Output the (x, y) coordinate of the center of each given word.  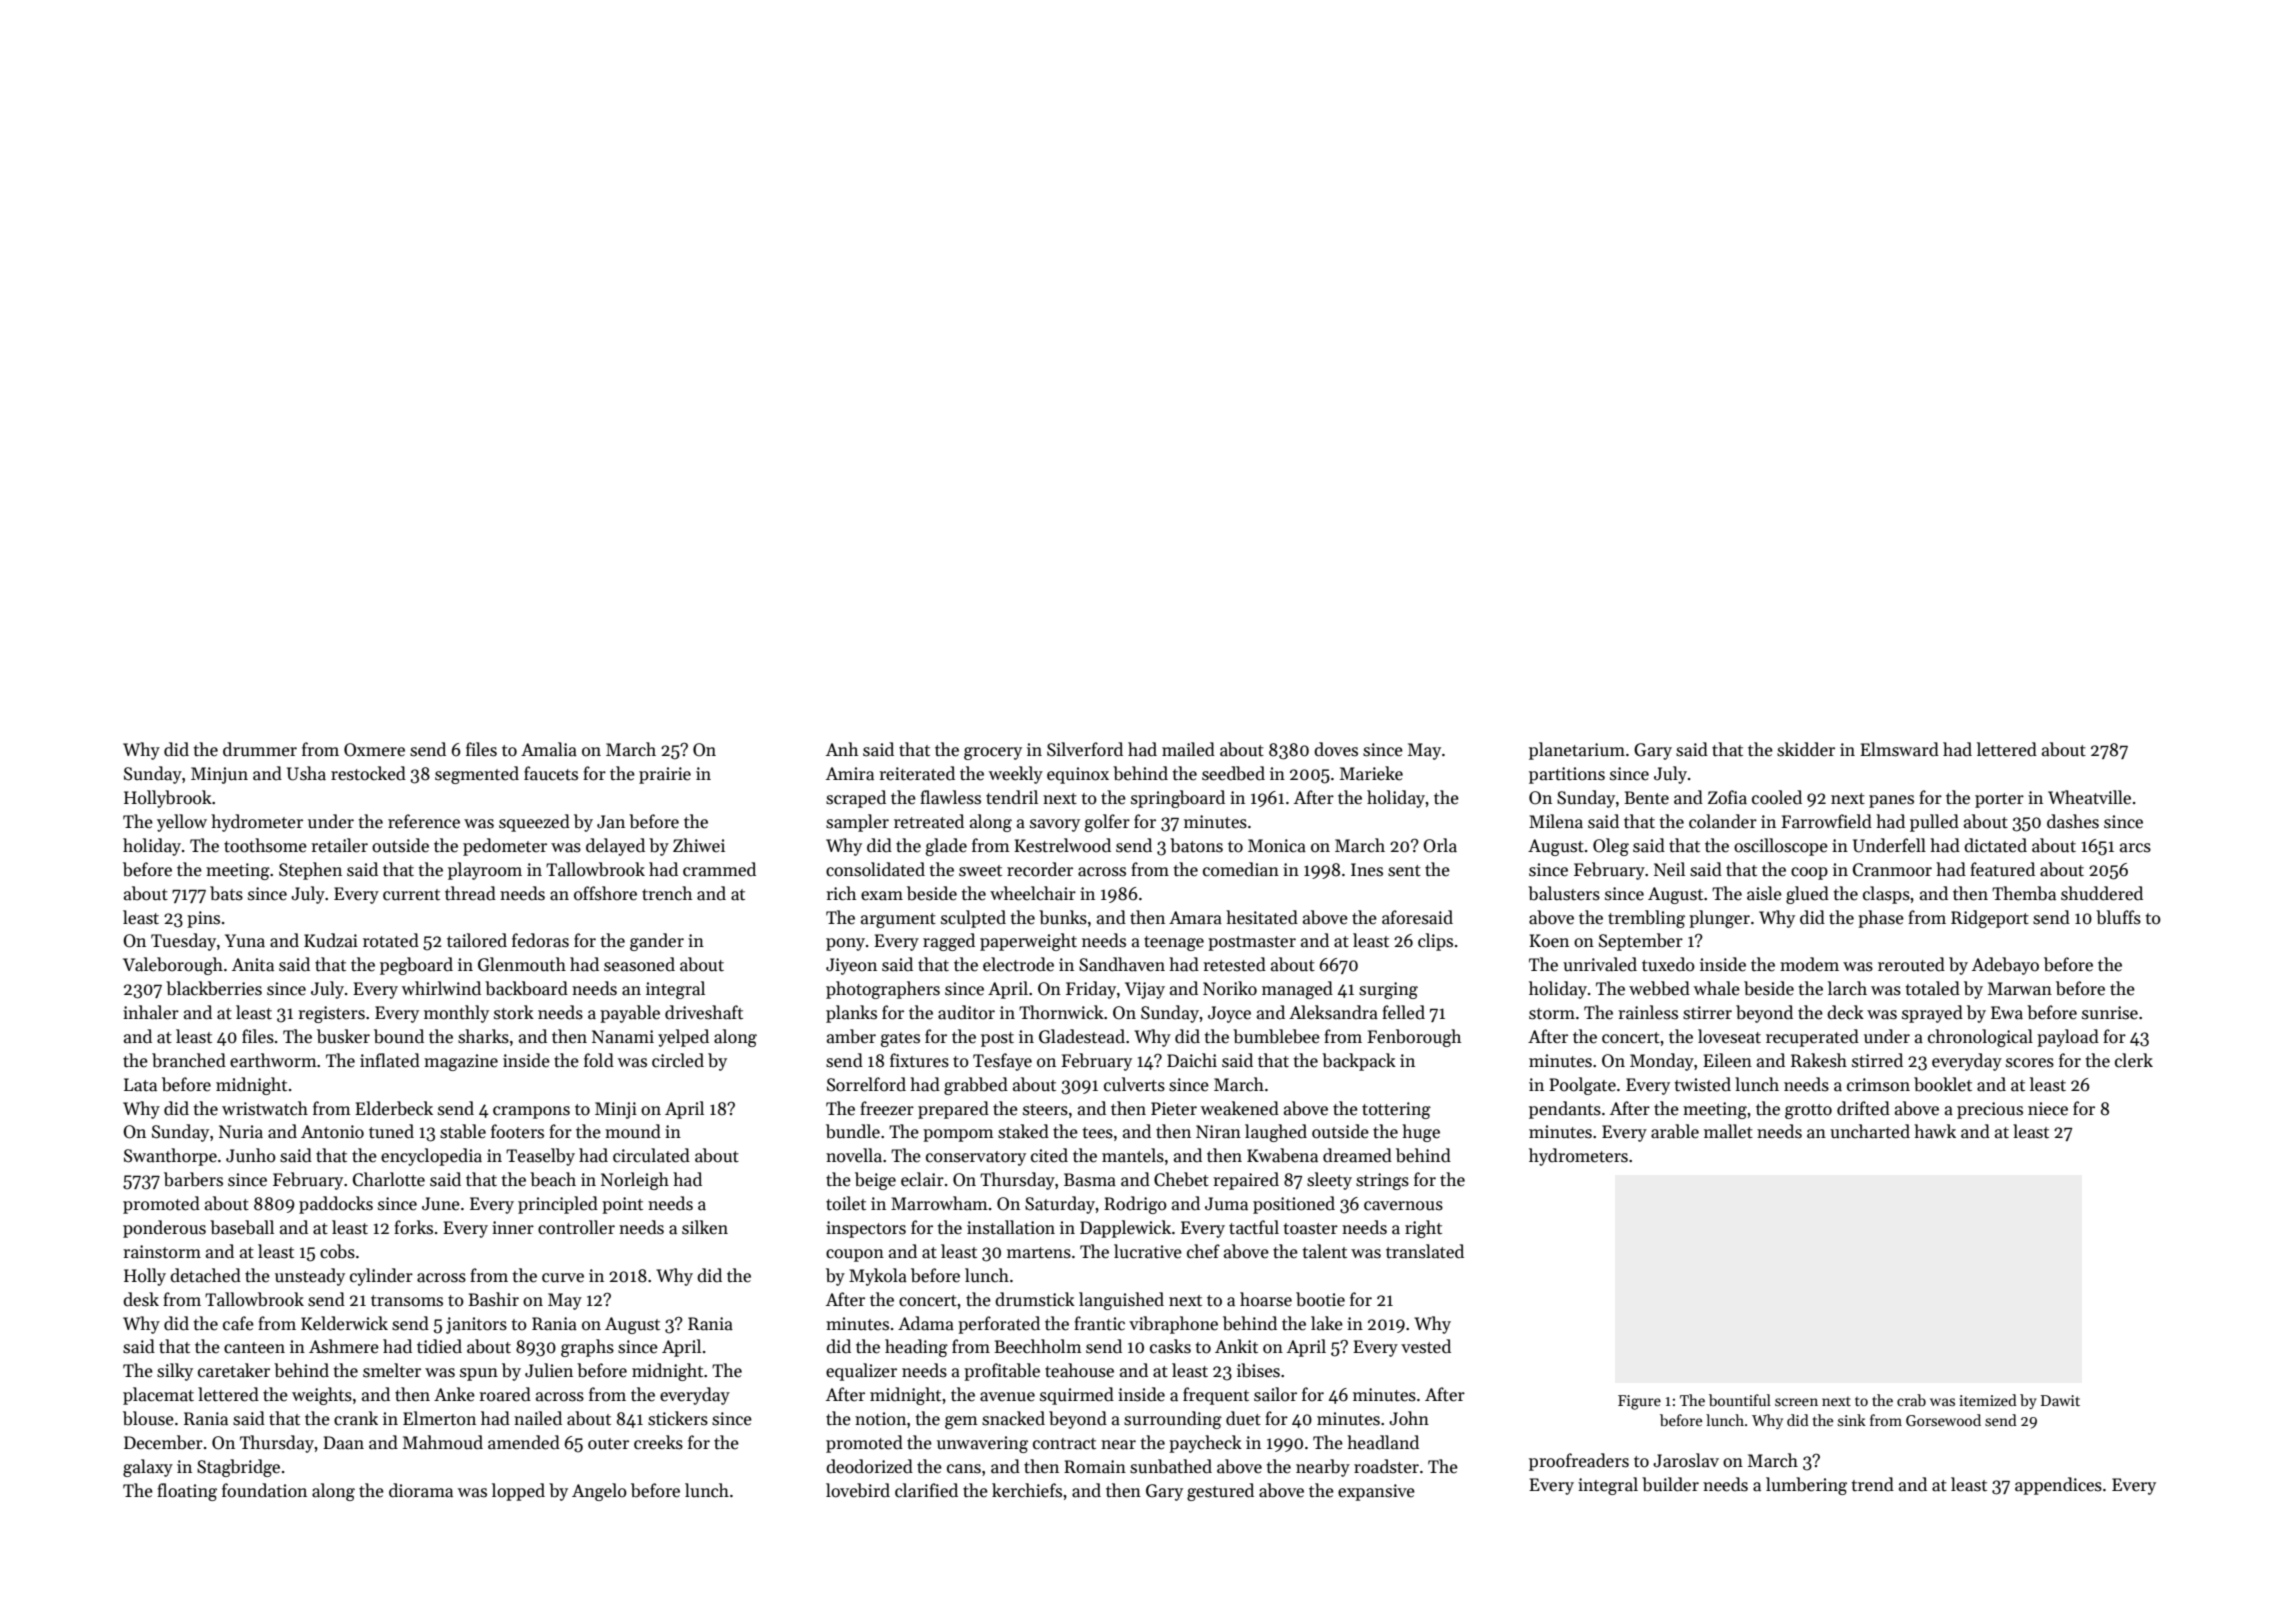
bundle (853, 1131)
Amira (850, 774)
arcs (2135, 848)
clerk (2134, 1060)
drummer (260, 749)
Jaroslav (1686, 1460)
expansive (1376, 1492)
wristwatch (265, 1108)
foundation (264, 1490)
